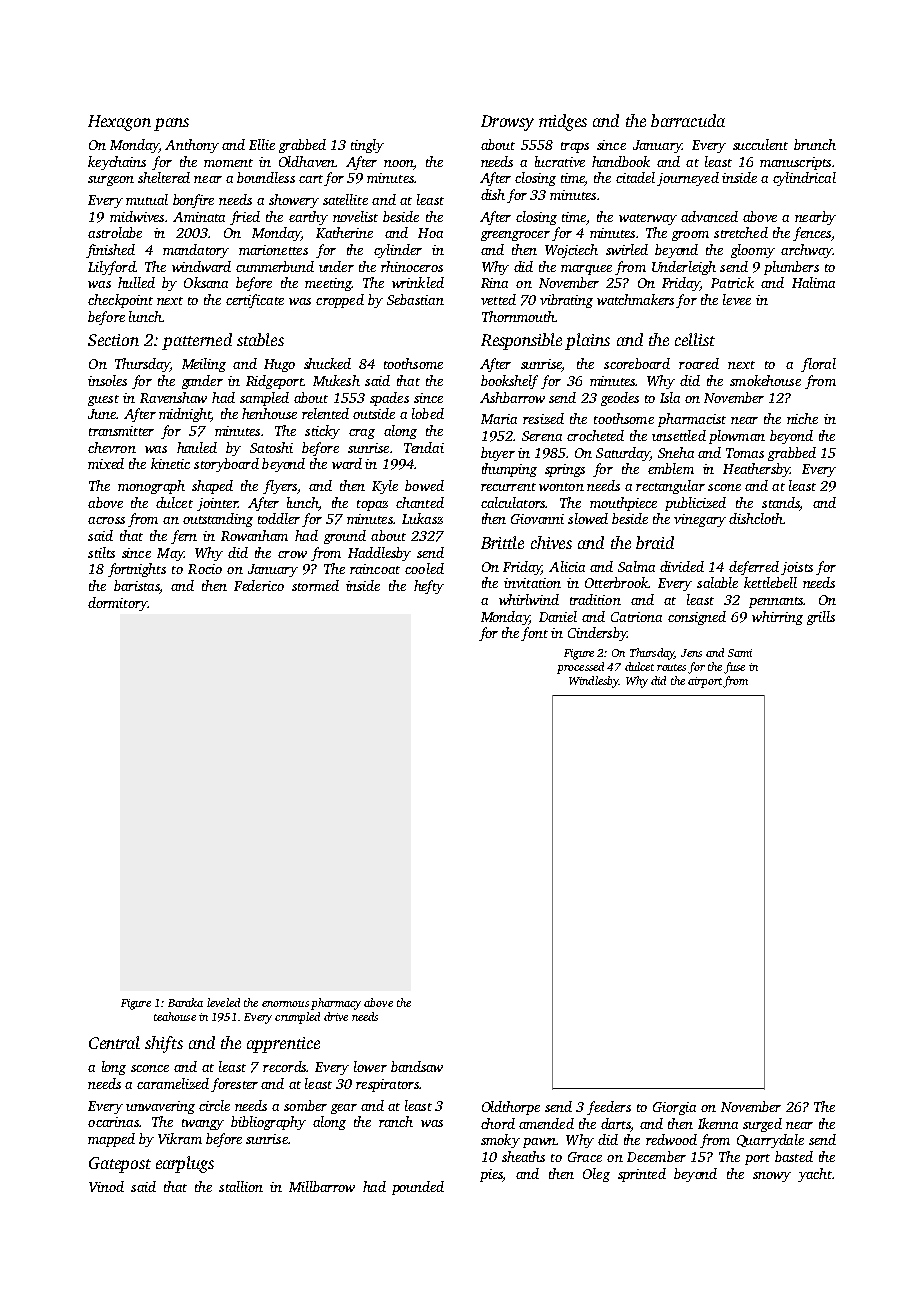 This image has width=924, height=1308. Describe the element at coordinates (428, 413) in the image. I see `lobed` at that location.
